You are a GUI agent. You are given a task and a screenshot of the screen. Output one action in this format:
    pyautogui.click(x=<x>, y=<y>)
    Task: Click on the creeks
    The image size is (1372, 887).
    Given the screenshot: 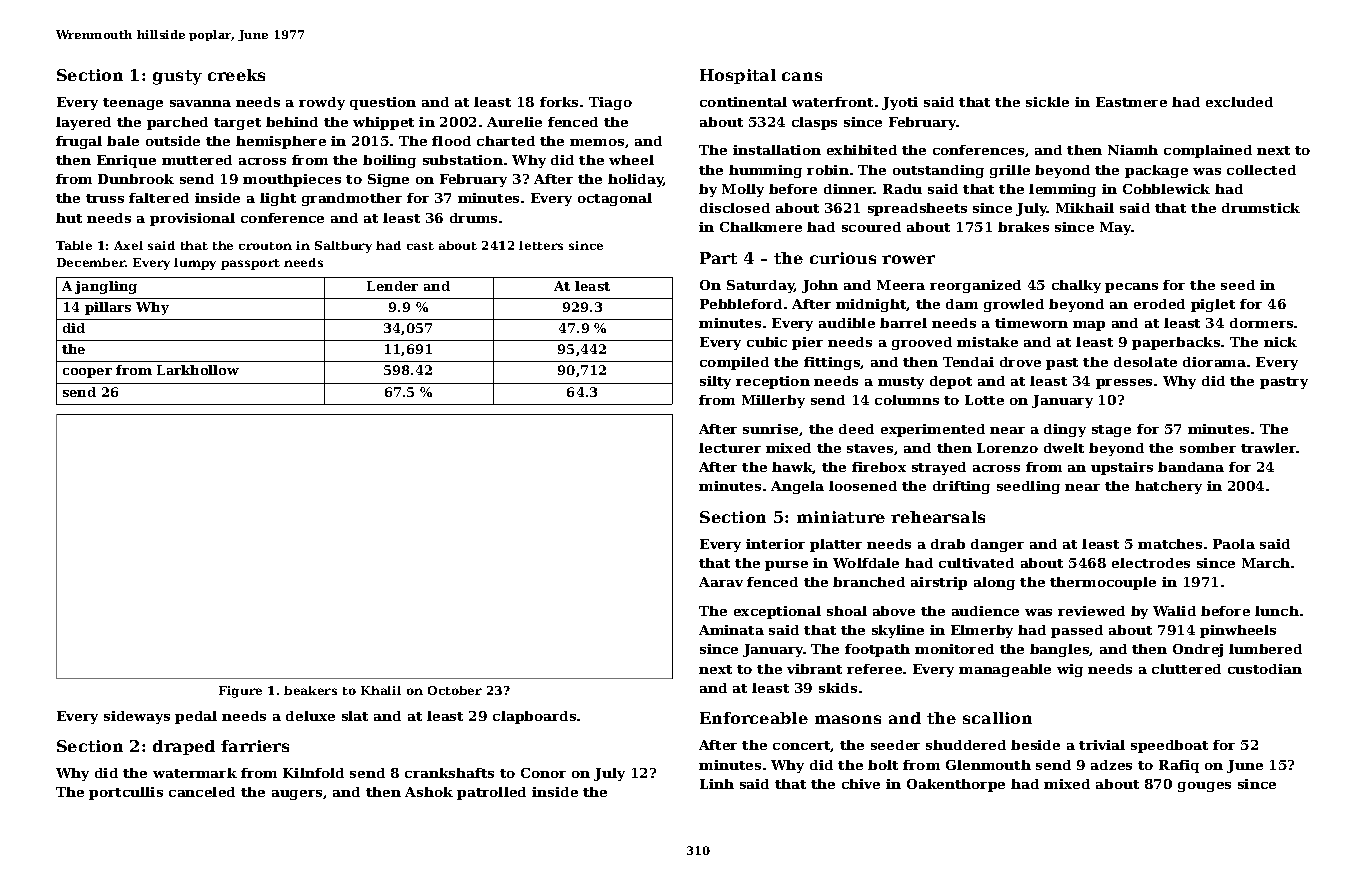 What is the action you would take?
    pyautogui.click(x=236, y=75)
